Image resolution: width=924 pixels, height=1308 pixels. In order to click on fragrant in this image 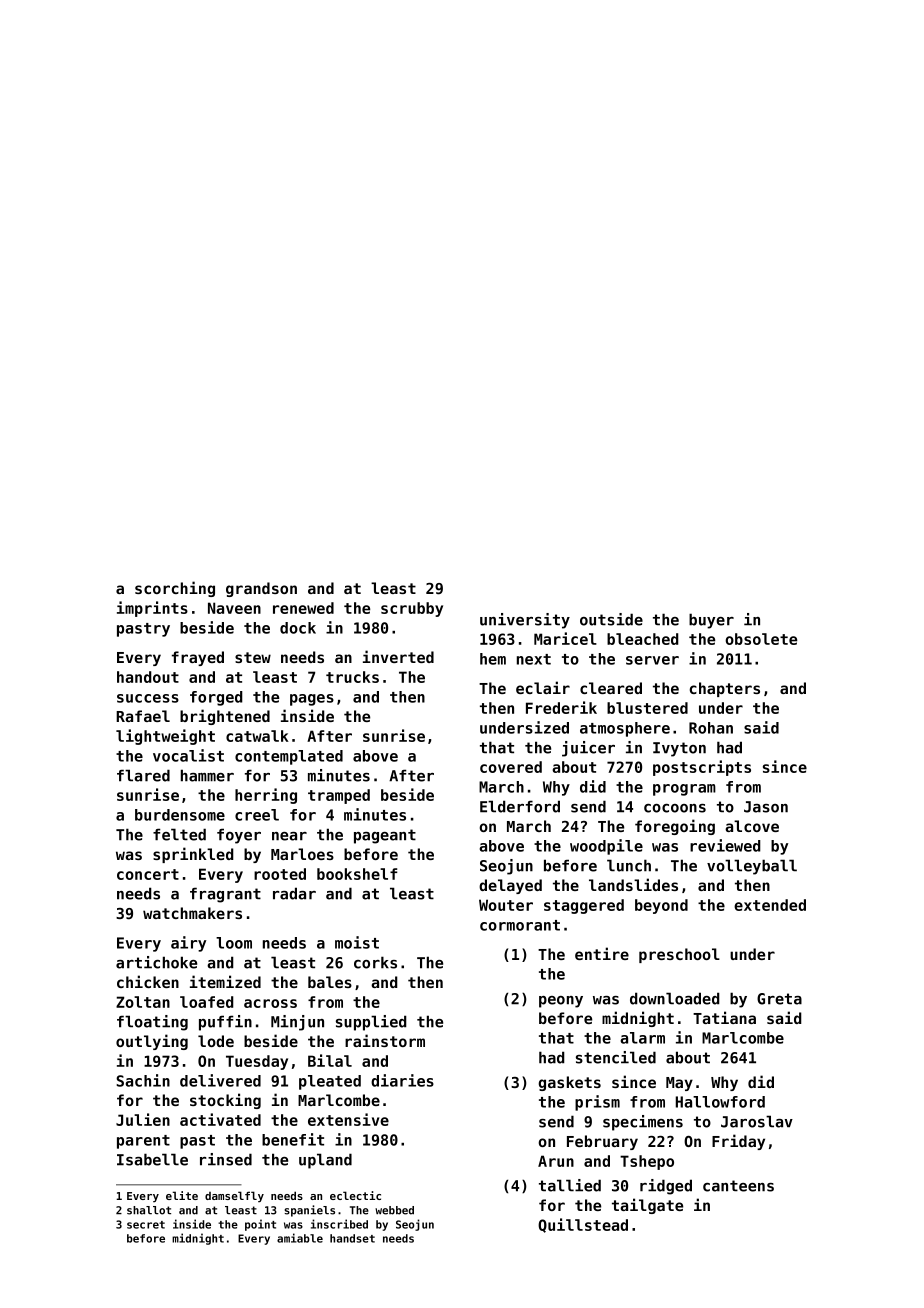, I will do `click(225, 895)`.
